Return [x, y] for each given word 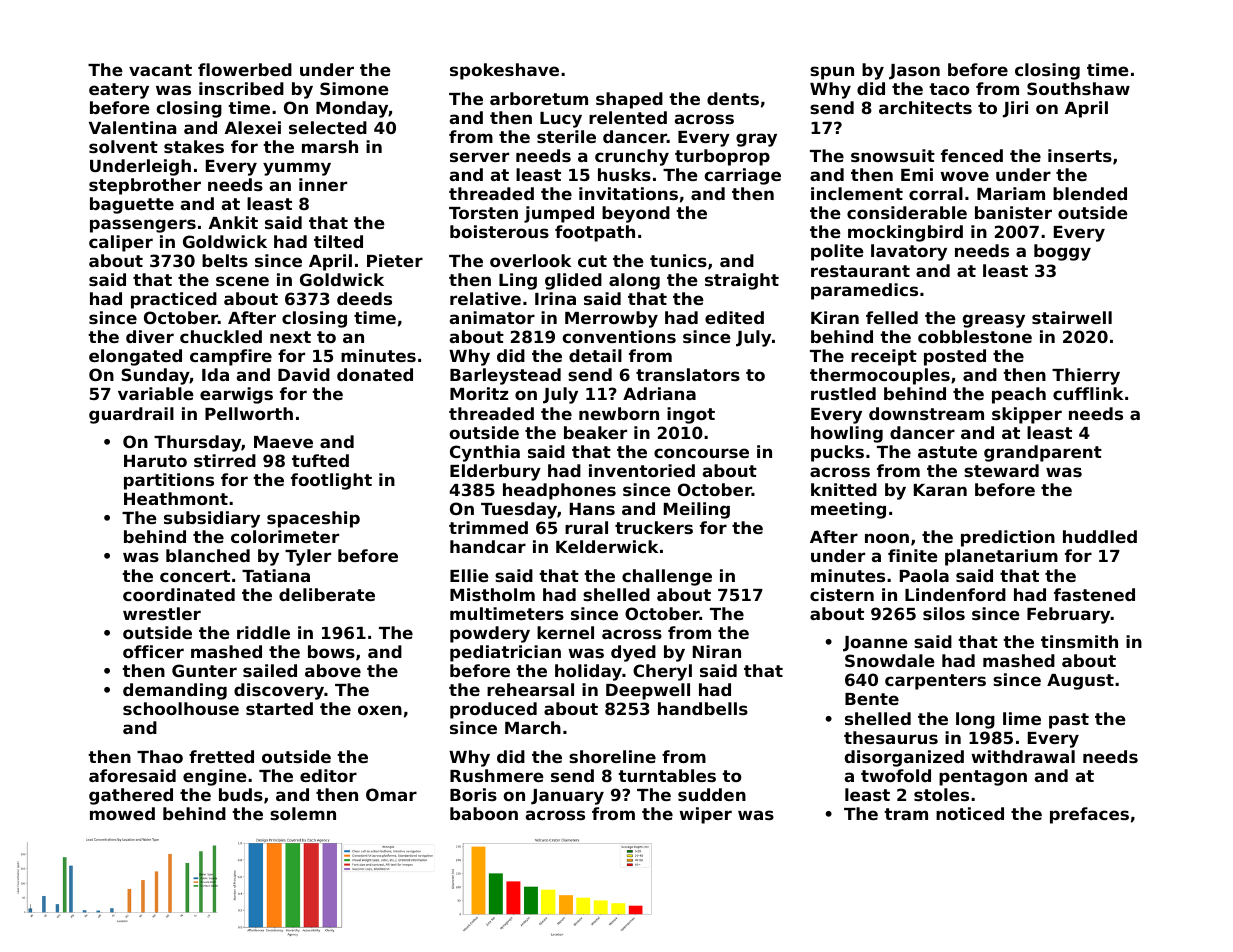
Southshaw [1078, 88]
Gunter [204, 670]
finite [913, 555]
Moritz [479, 393]
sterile [566, 136]
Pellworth [249, 413]
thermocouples [880, 376]
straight [742, 281]
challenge [667, 577]
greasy [994, 321]
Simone [354, 88]
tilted [338, 241]
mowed [122, 813]
